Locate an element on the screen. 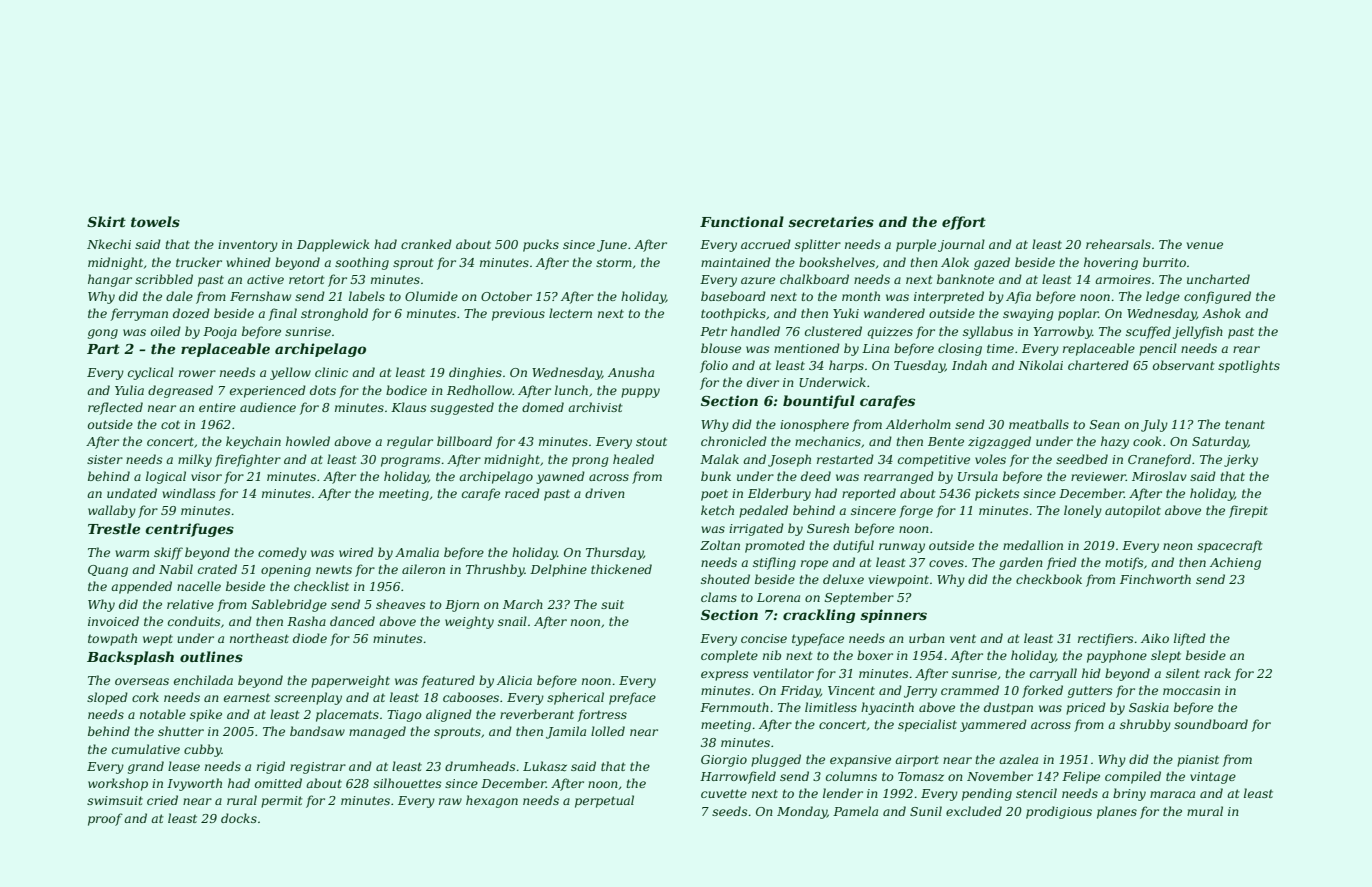 The image size is (1372, 887). previous is located at coordinates (518, 315).
